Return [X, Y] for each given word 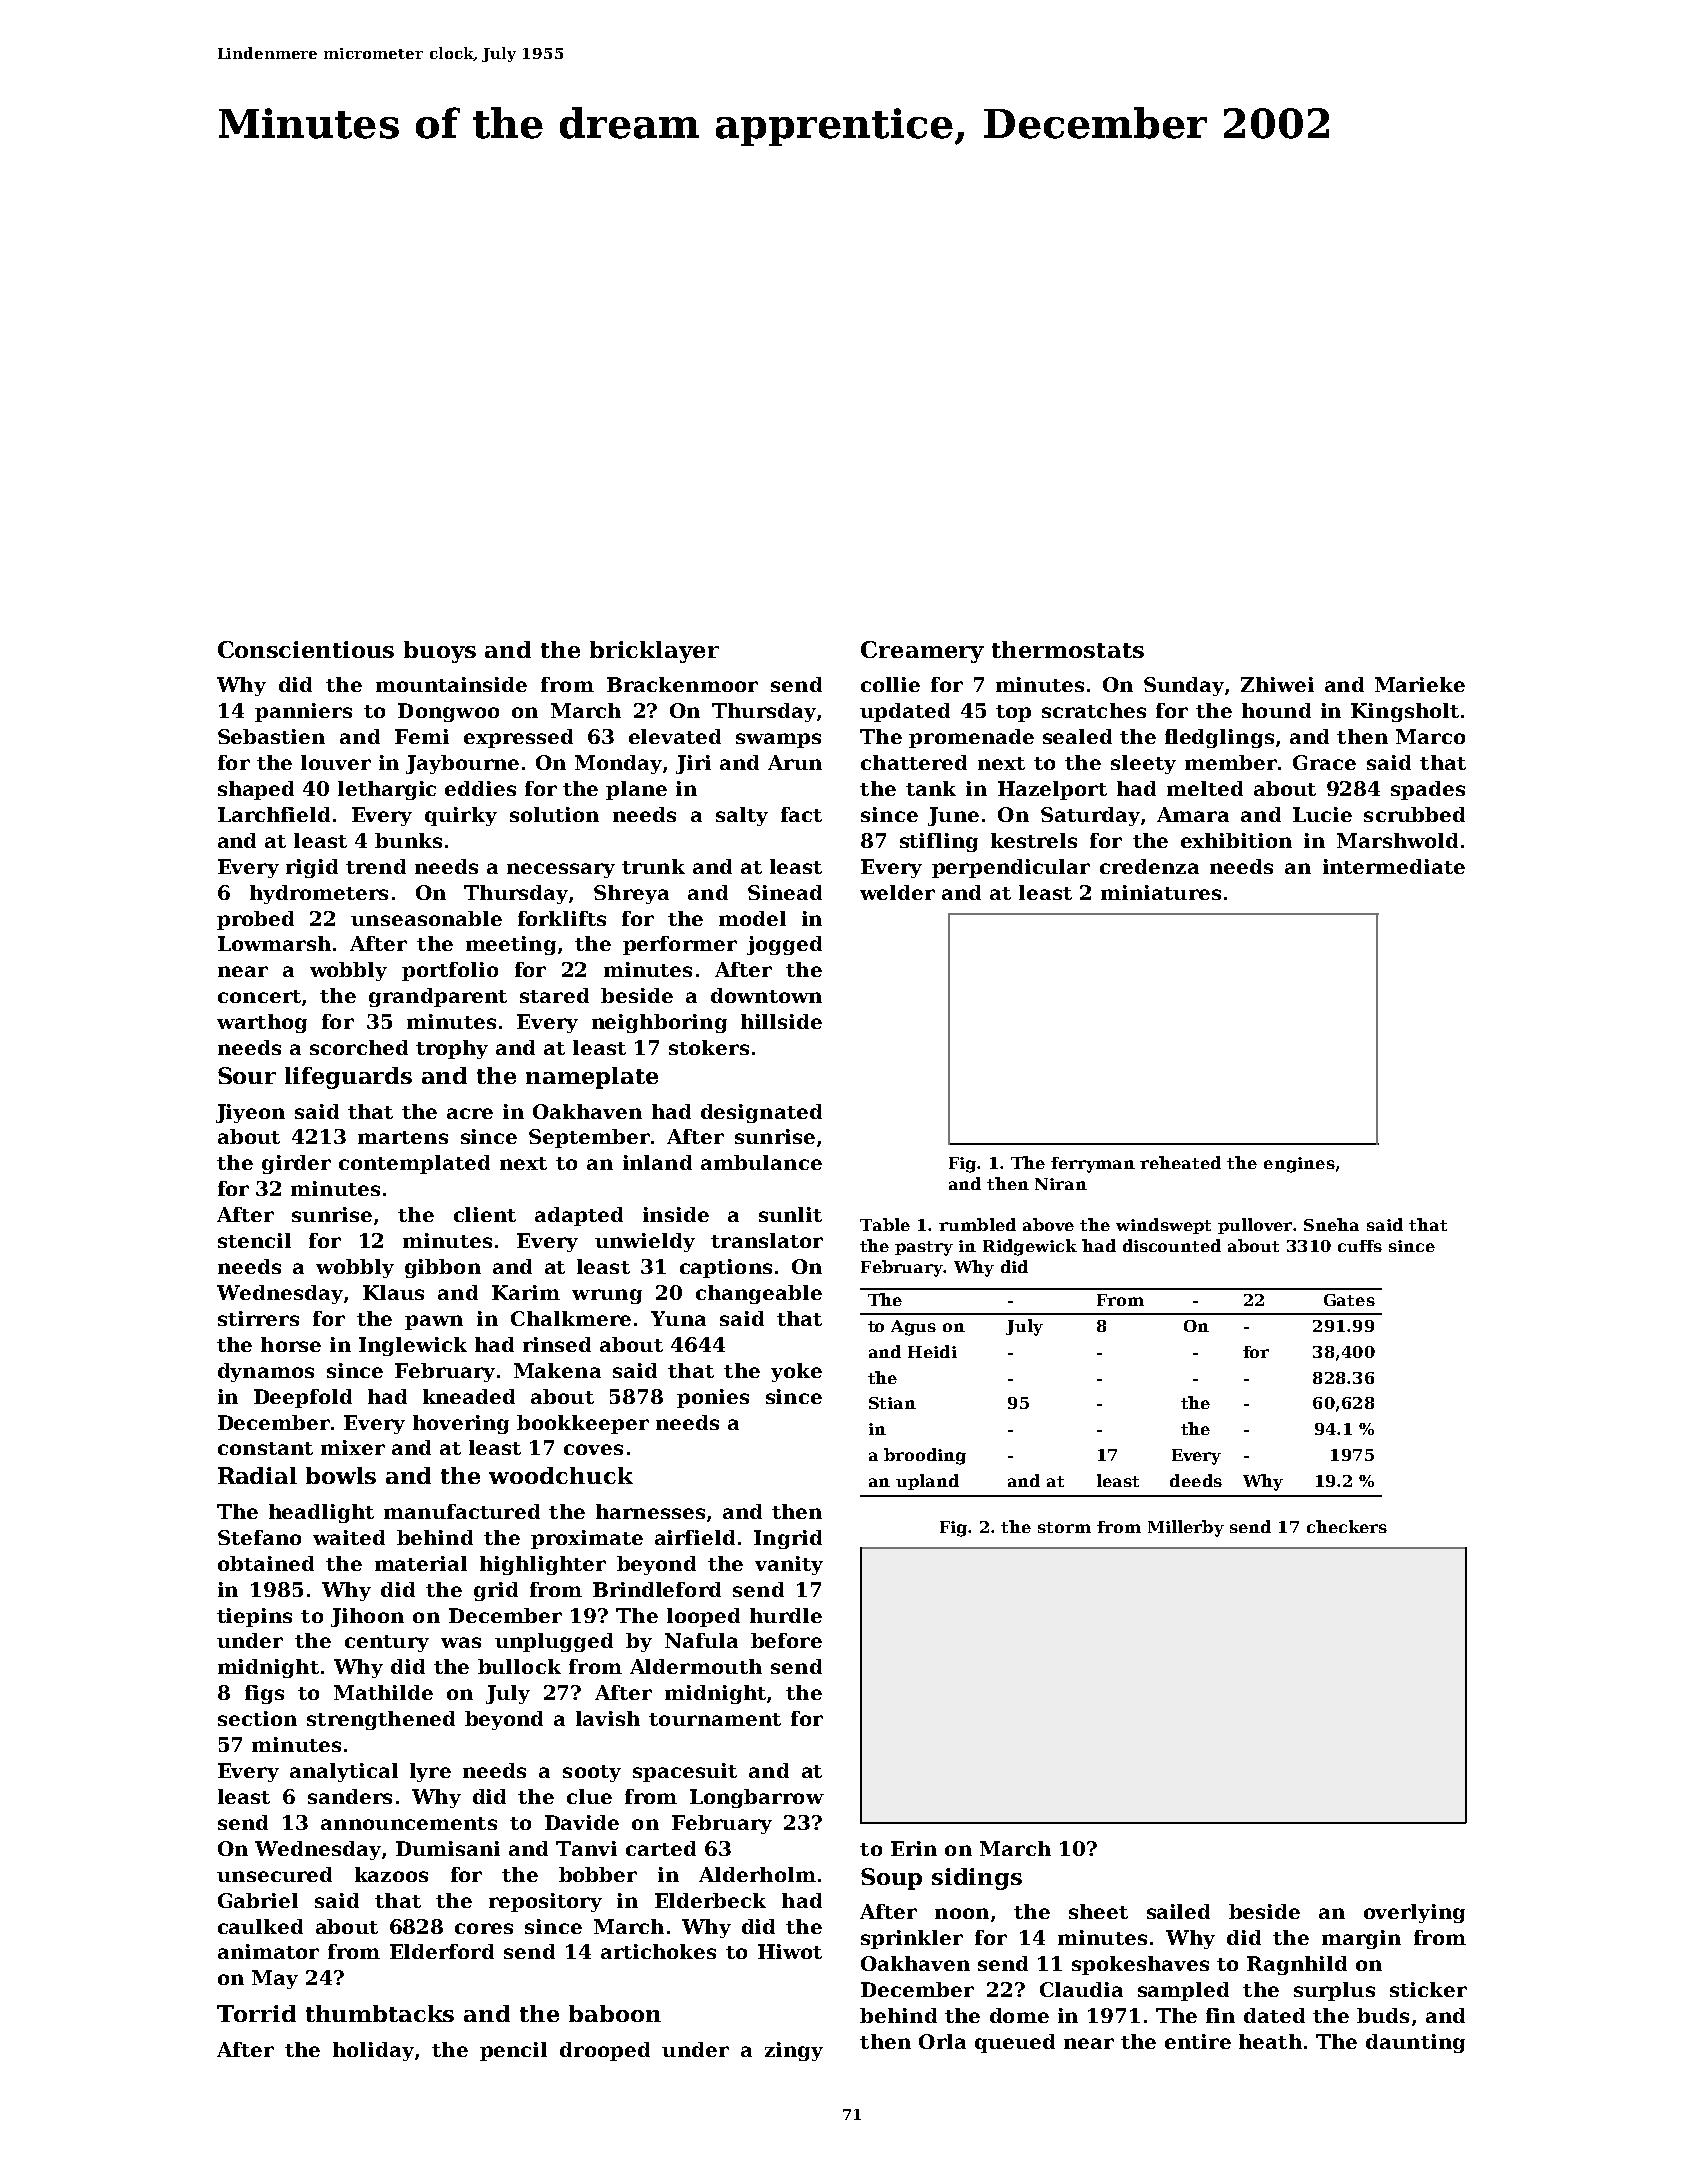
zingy [794, 2051]
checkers [1347, 1526]
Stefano [259, 1537]
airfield [695, 1537]
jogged [784, 945]
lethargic [387, 790]
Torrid [256, 2013]
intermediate [1394, 866]
